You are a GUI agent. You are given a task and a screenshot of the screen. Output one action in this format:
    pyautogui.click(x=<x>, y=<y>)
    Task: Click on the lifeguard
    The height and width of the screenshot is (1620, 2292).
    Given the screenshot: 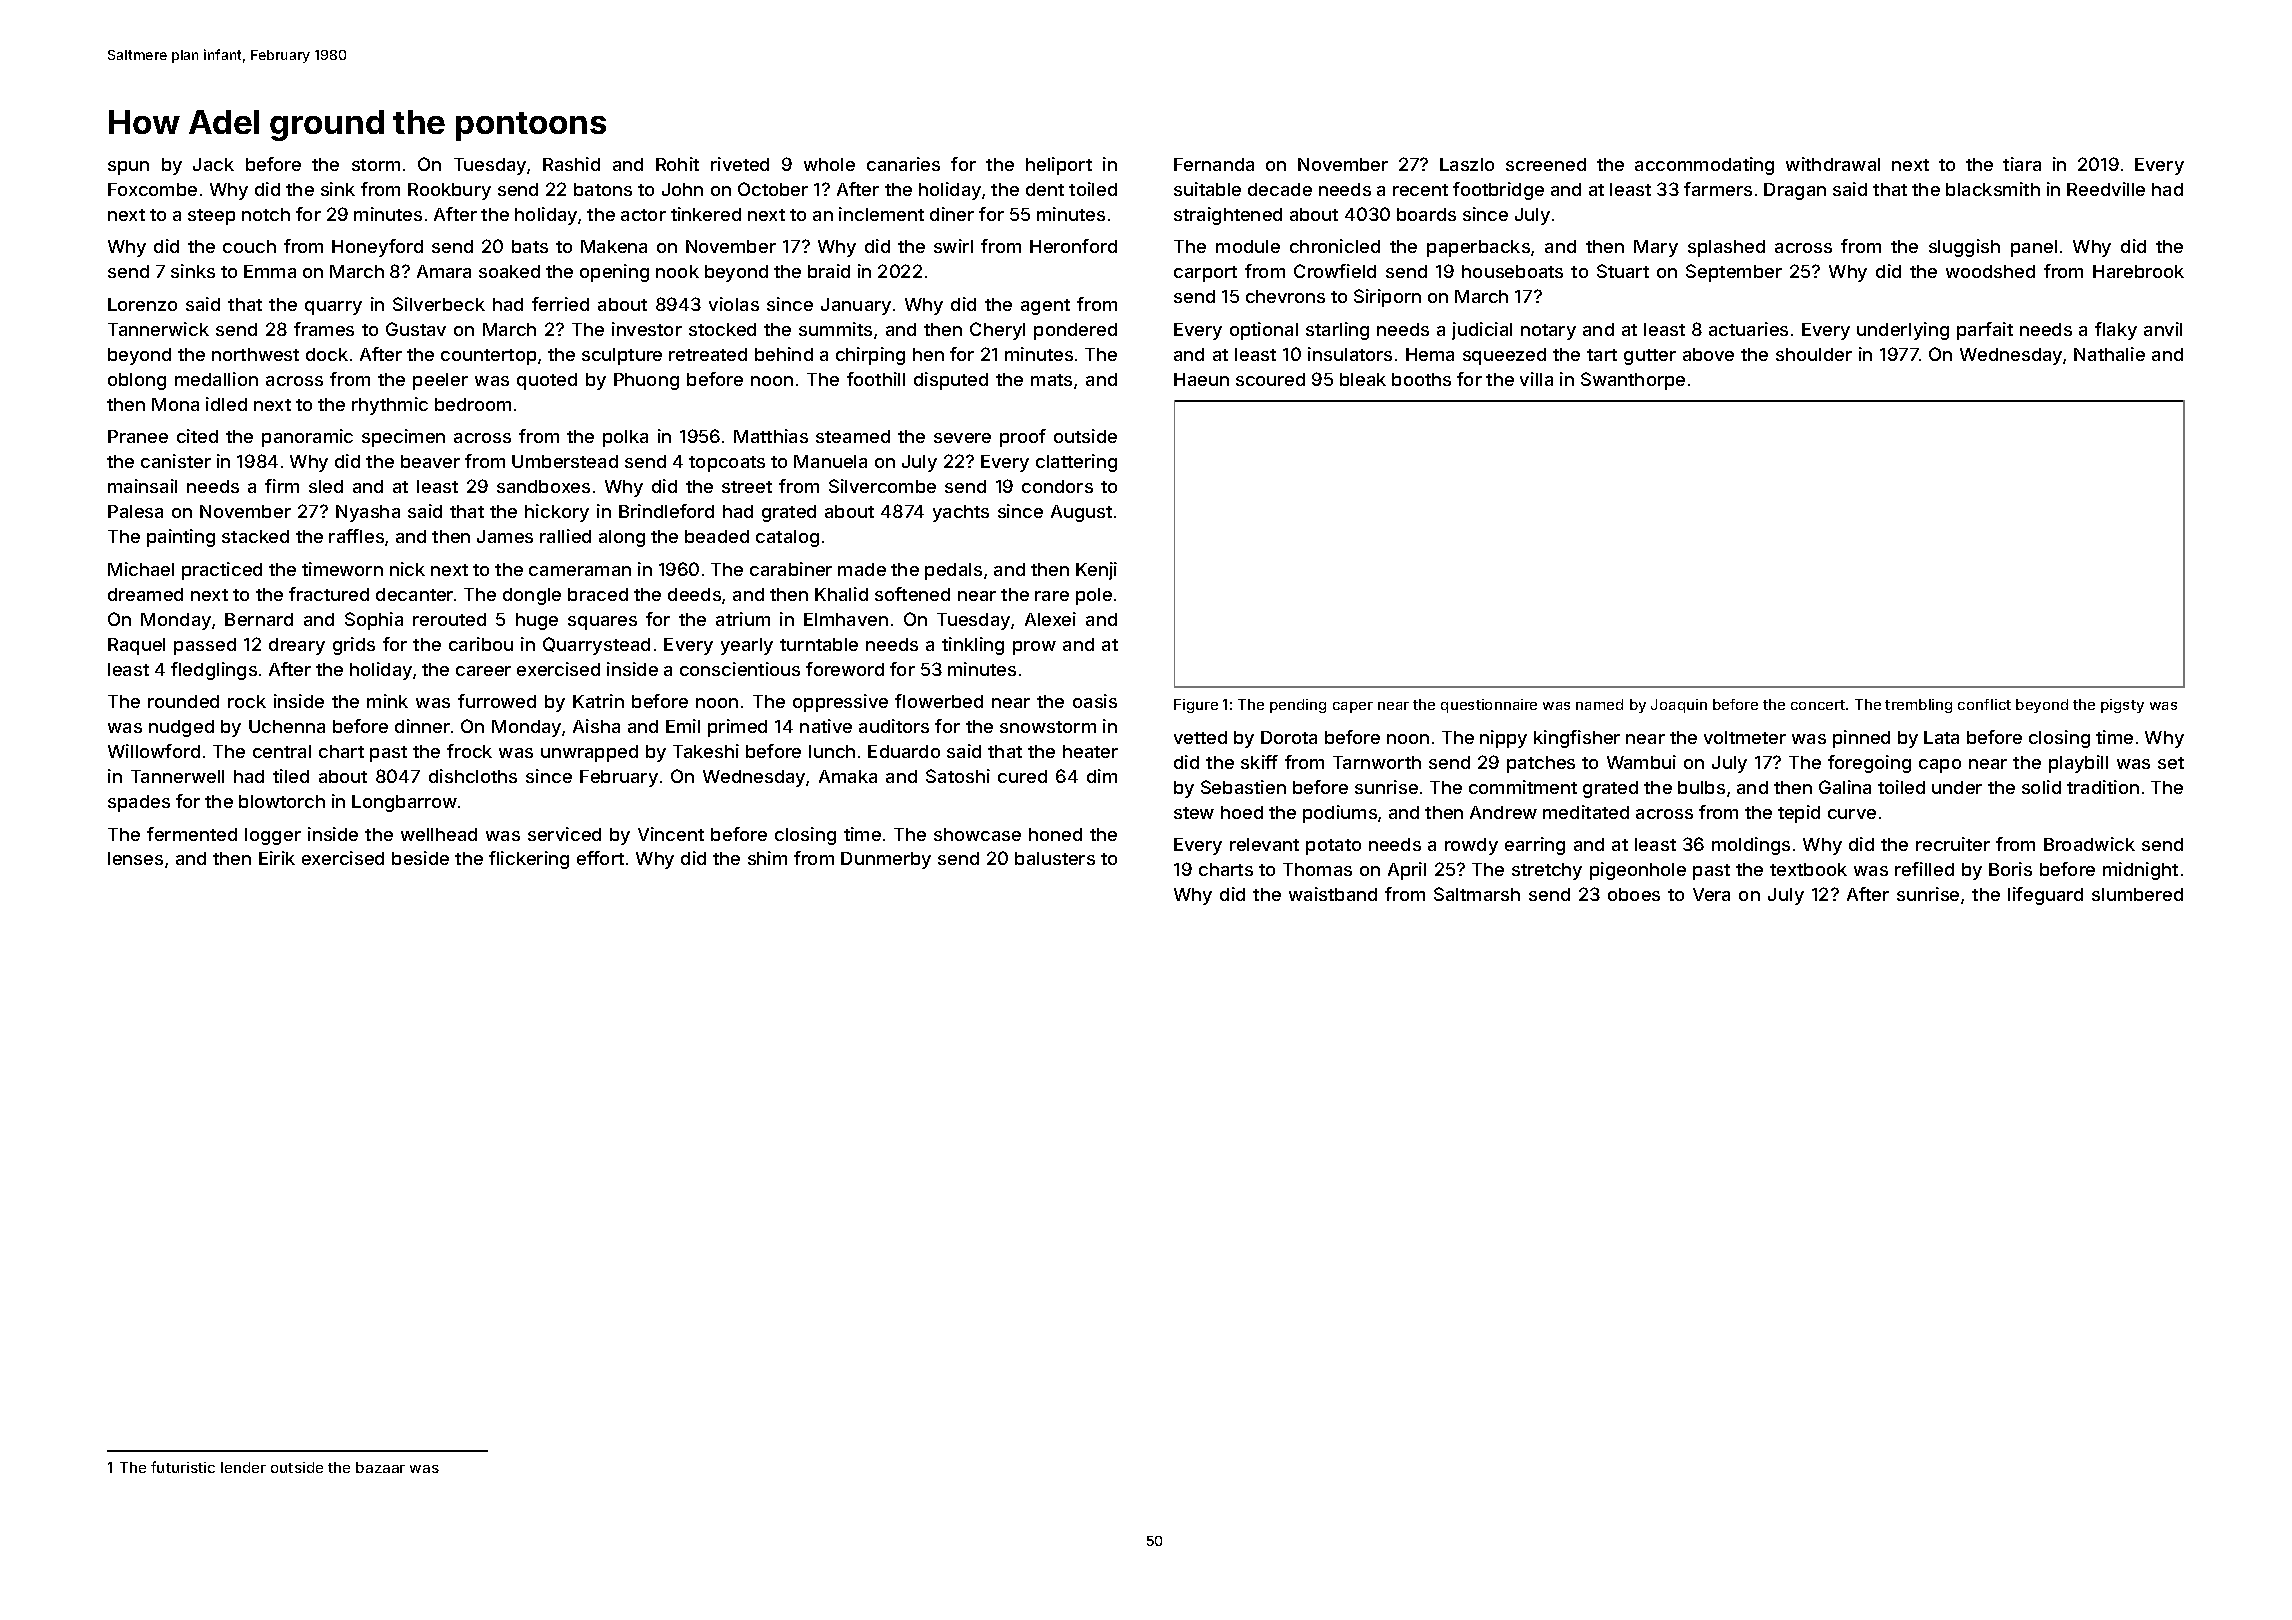 What is the action you would take?
    pyautogui.click(x=2045, y=896)
